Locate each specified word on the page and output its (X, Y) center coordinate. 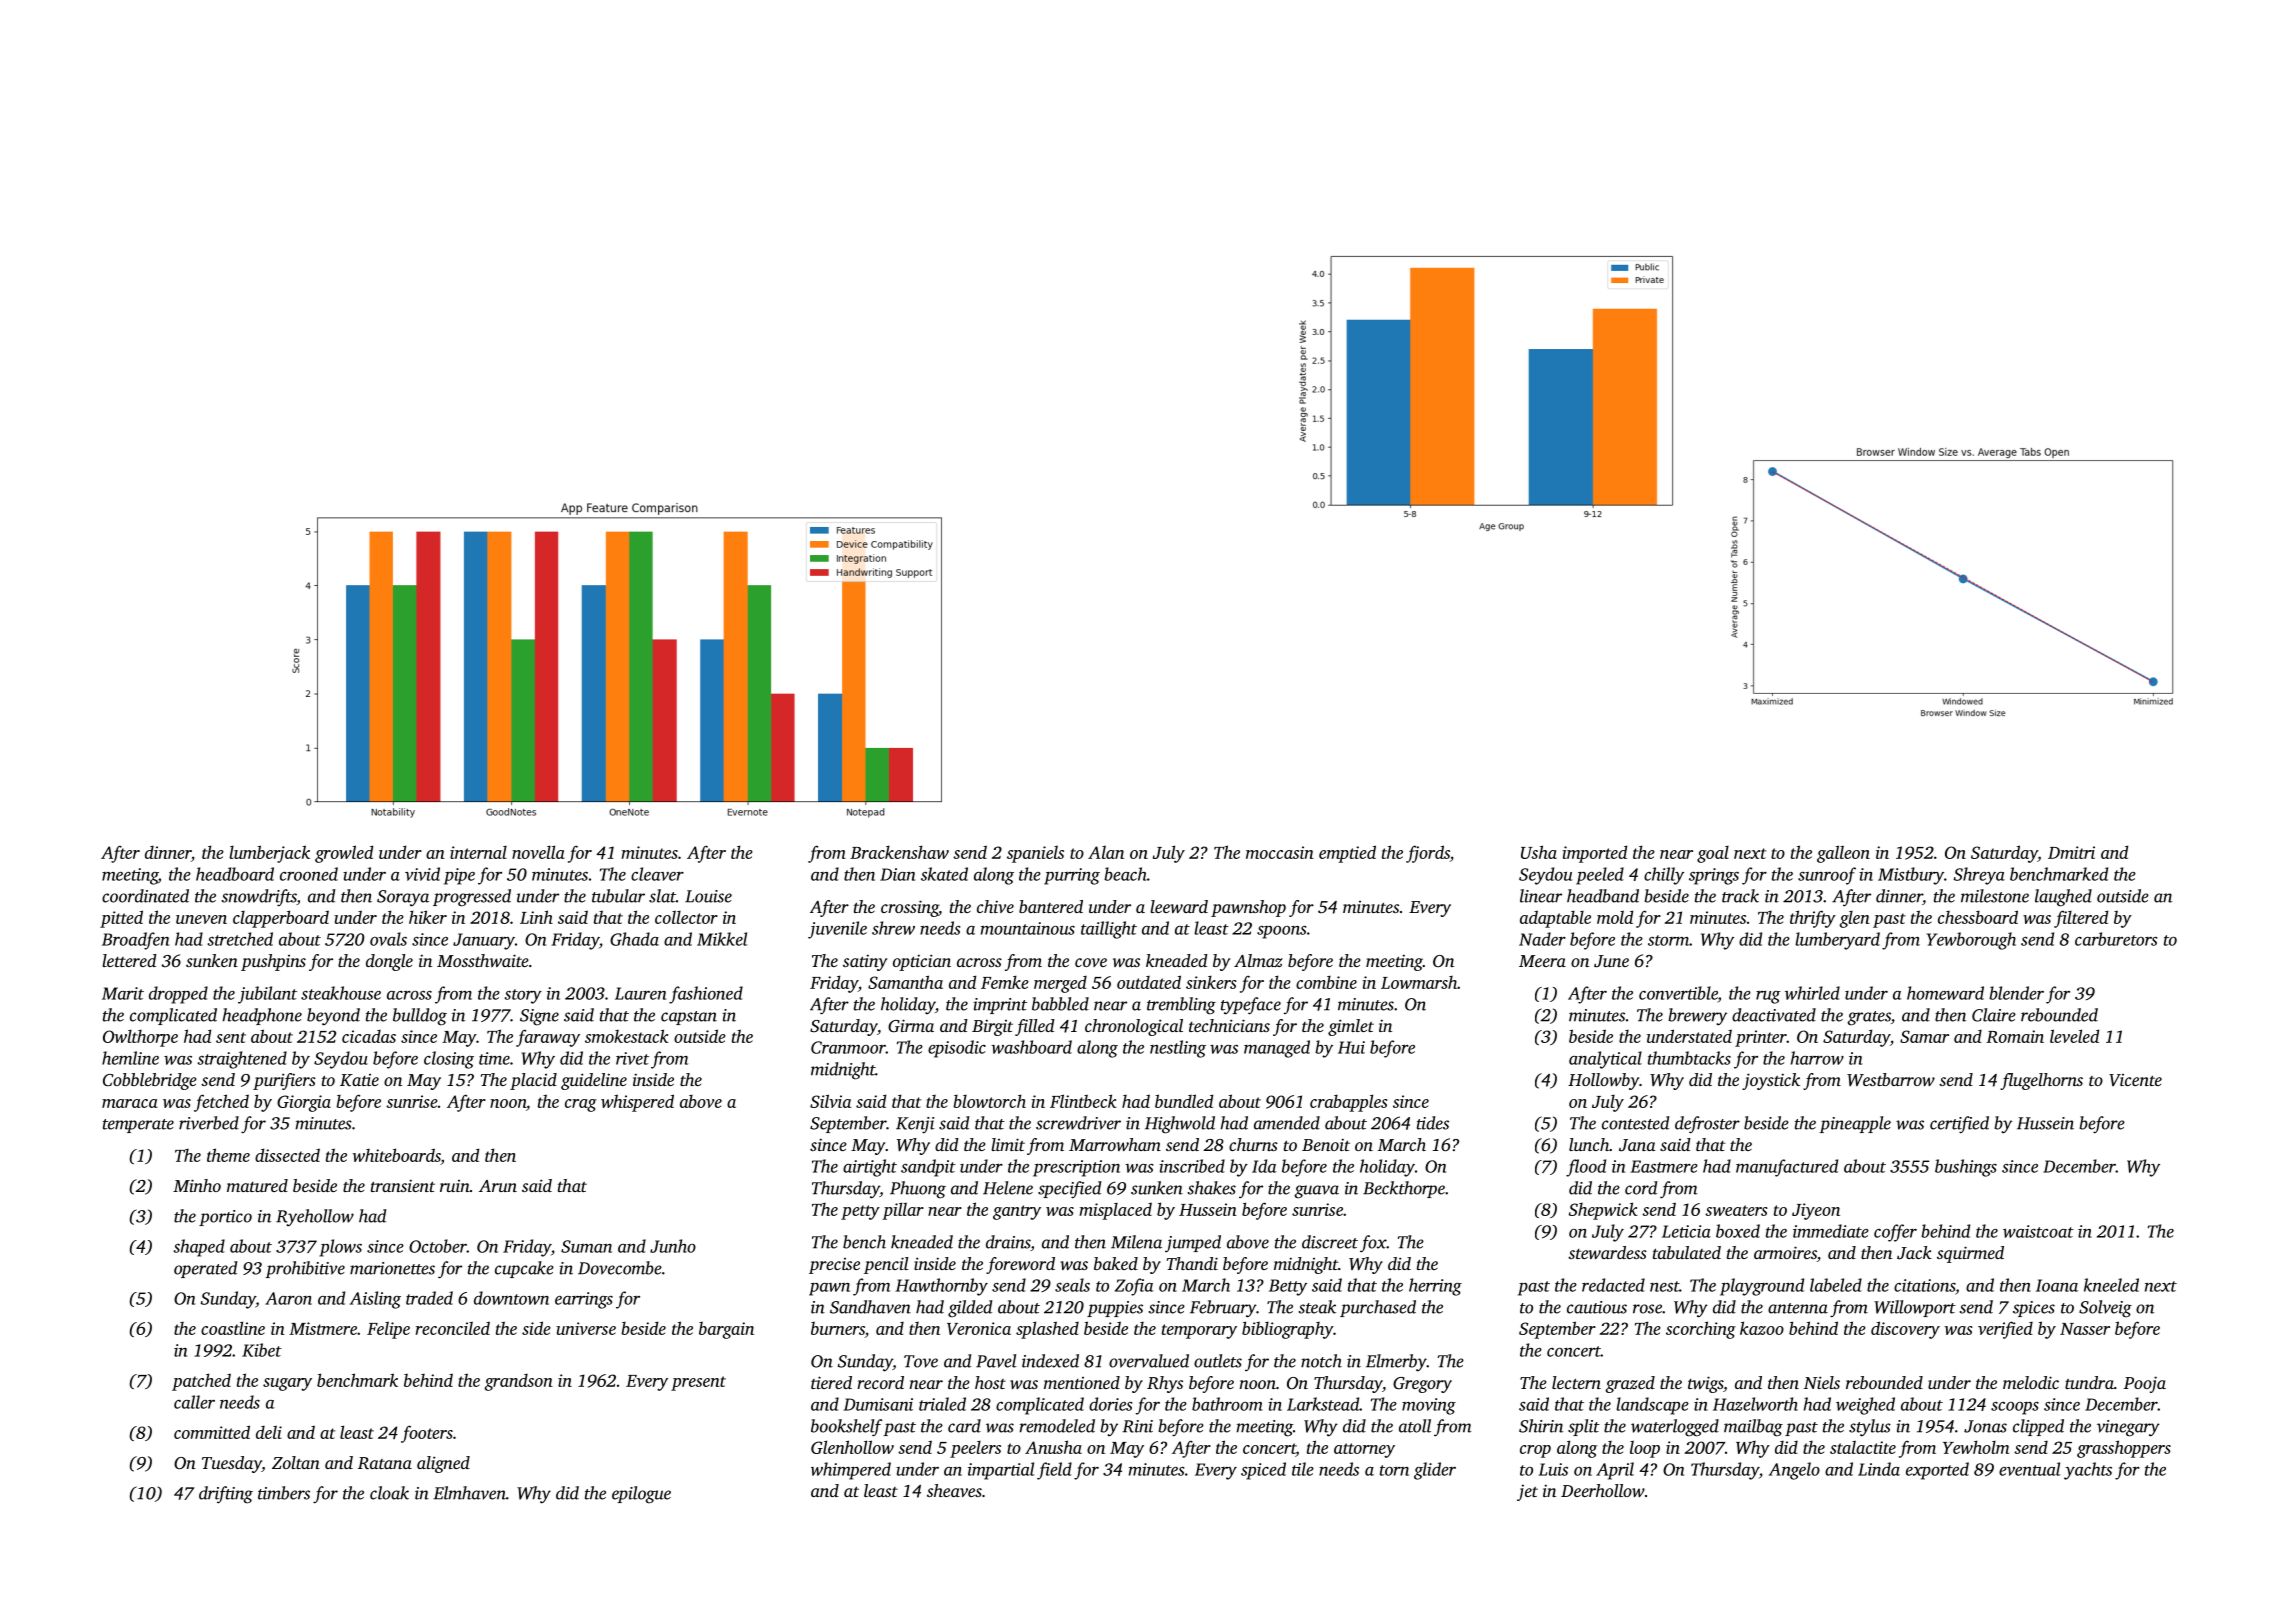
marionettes (392, 1268)
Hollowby (1603, 1081)
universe (586, 1328)
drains (1008, 1242)
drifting (226, 1495)
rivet (632, 1058)
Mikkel (722, 939)
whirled (1812, 993)
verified (2005, 1330)
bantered (1051, 906)
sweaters (1736, 1210)
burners (838, 1330)
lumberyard (1837, 941)
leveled (2074, 1036)
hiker (428, 917)
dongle (389, 962)
